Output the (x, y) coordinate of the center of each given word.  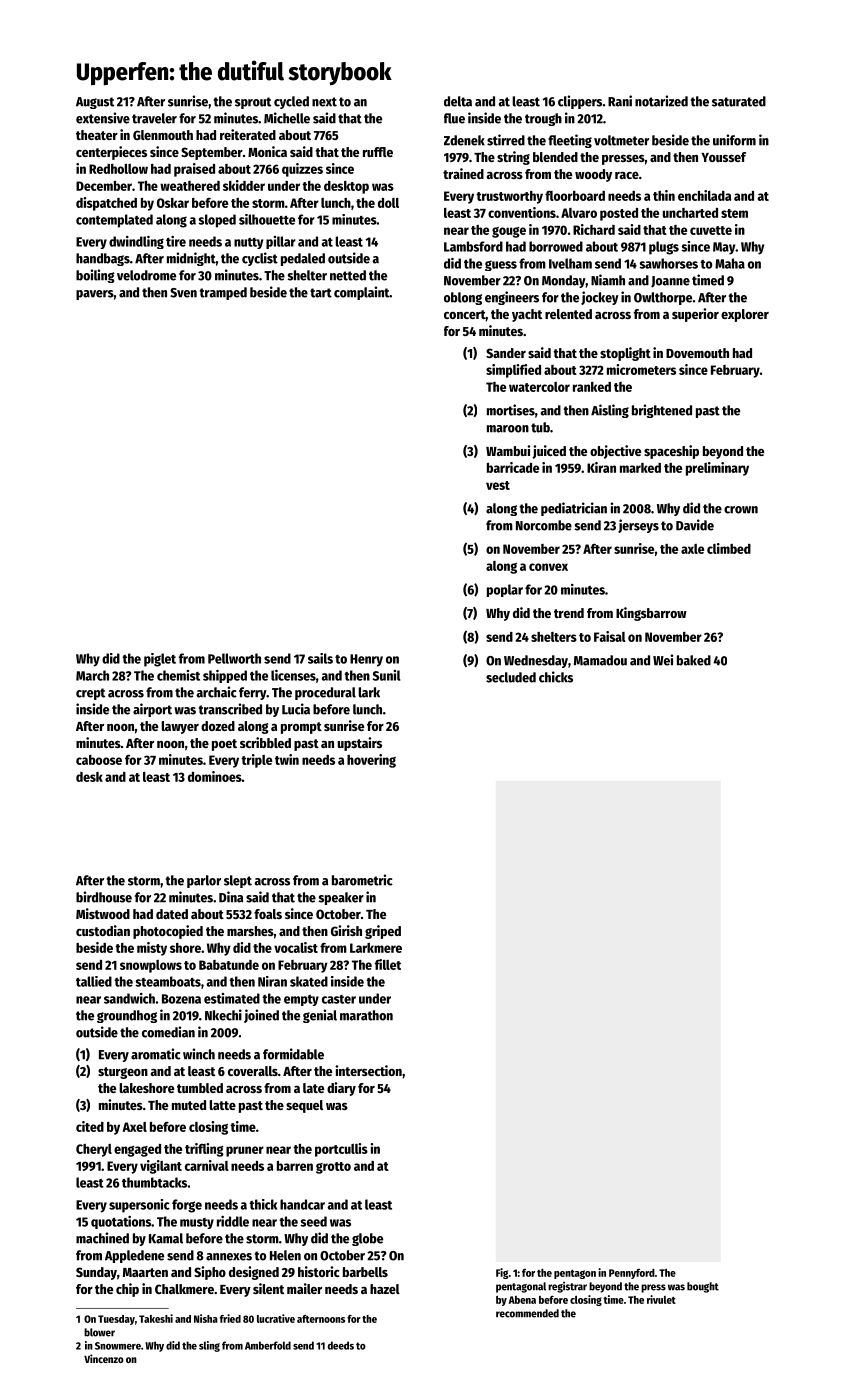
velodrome (146, 275)
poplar (505, 590)
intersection (368, 1070)
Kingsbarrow (651, 614)
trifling (204, 1150)
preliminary (717, 469)
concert (465, 314)
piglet (160, 660)
